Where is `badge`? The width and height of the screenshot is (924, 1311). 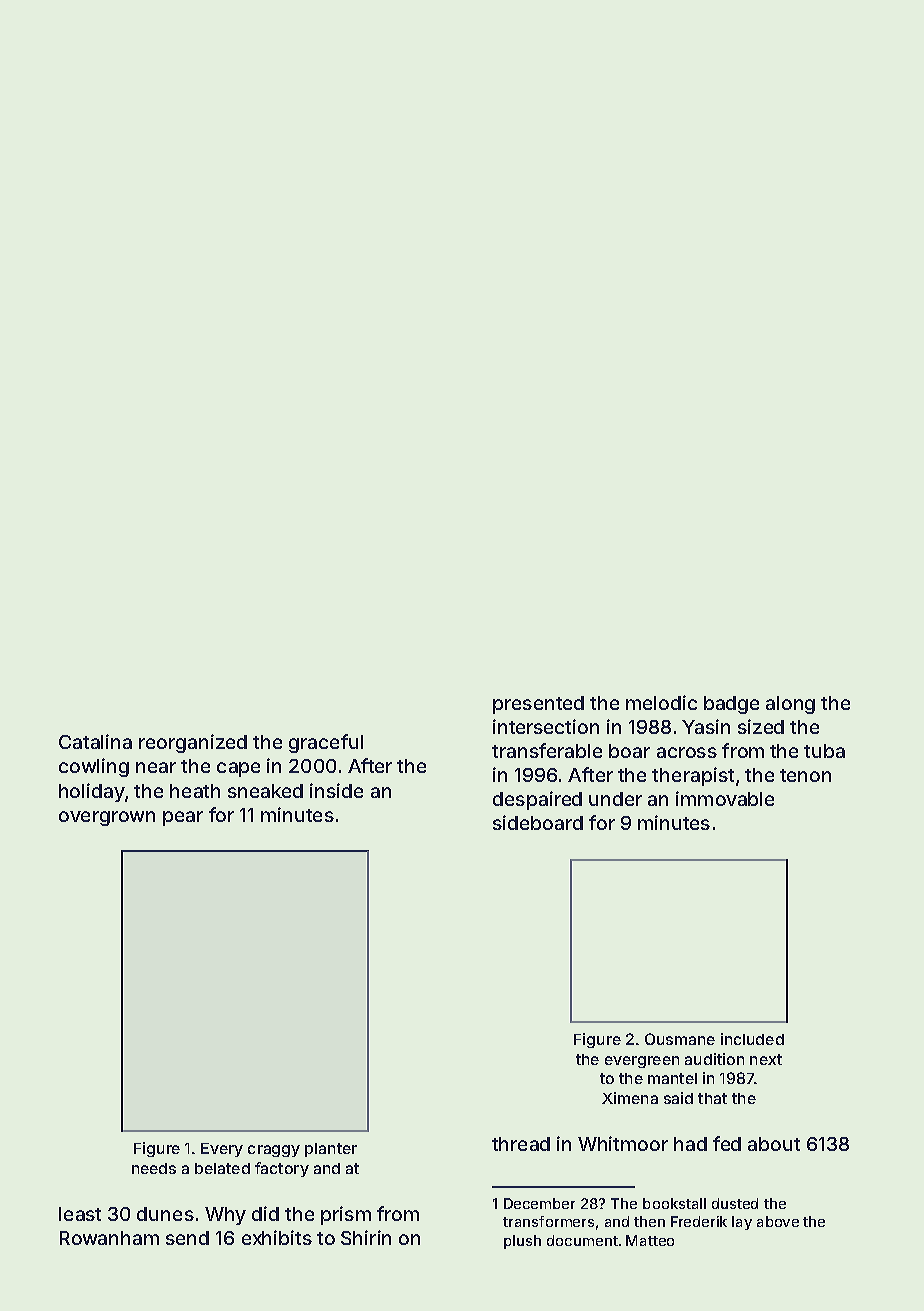 badge is located at coordinates (731, 705).
